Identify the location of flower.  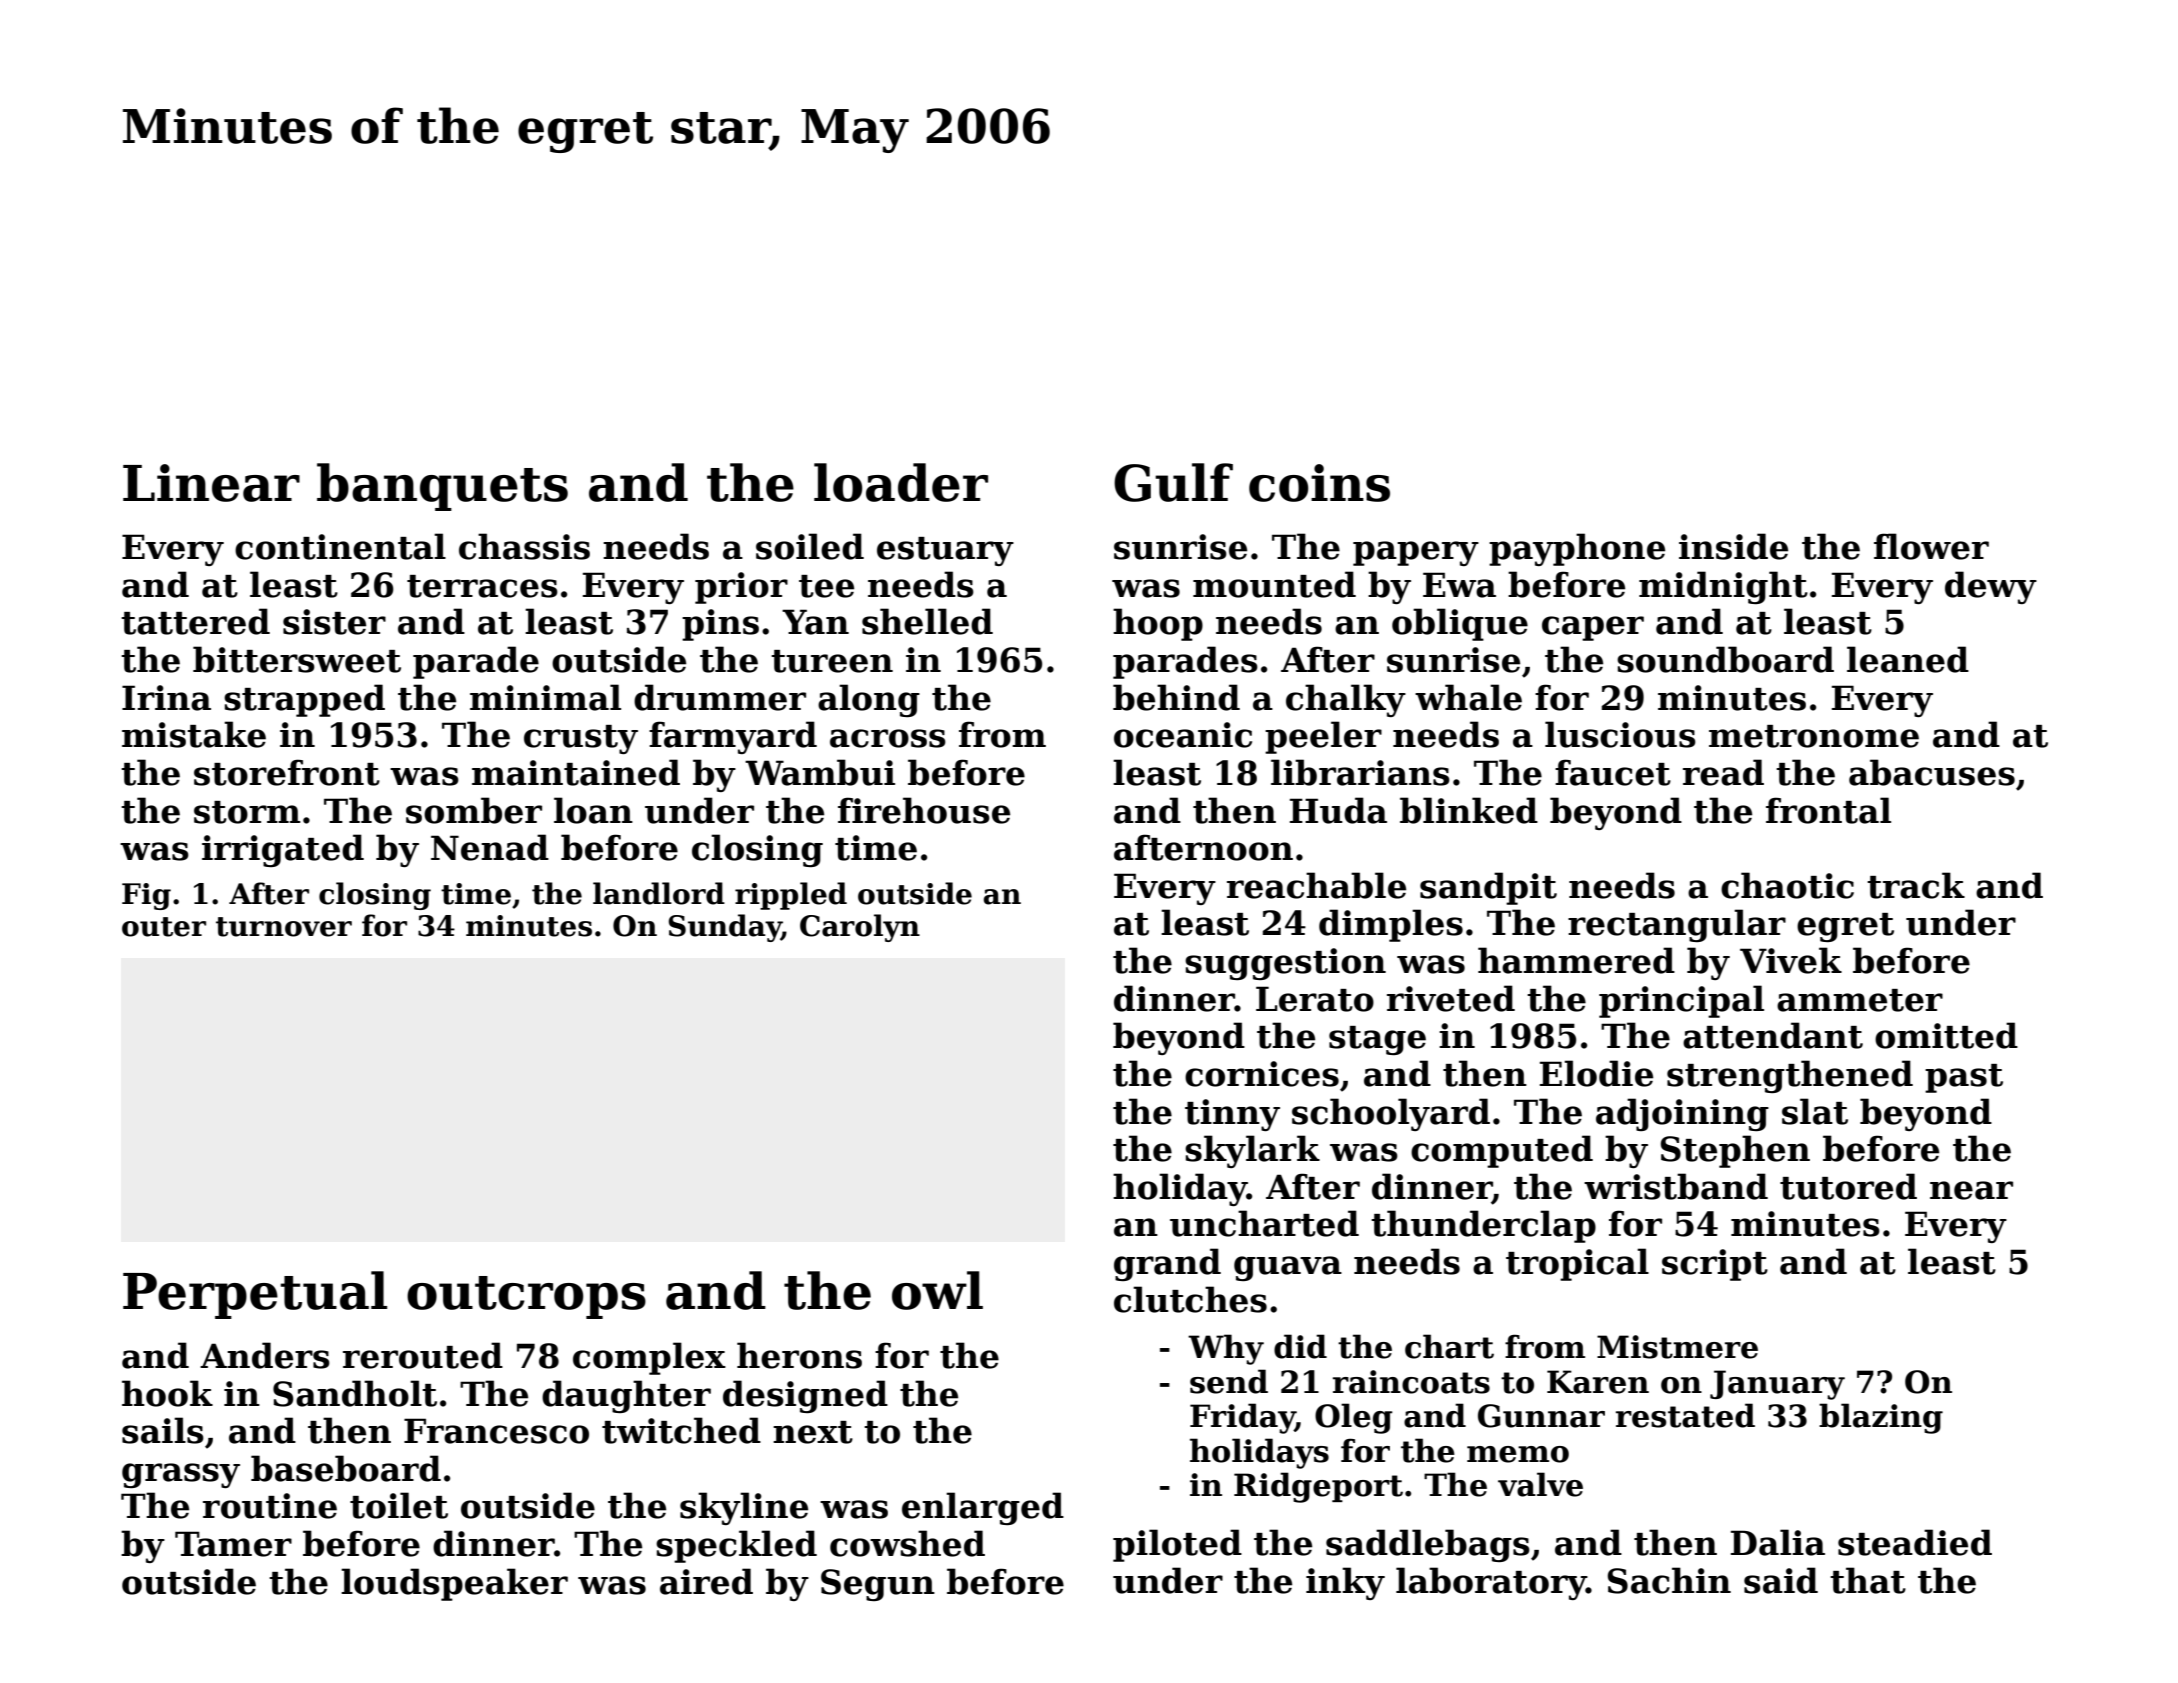
(1931, 546).
